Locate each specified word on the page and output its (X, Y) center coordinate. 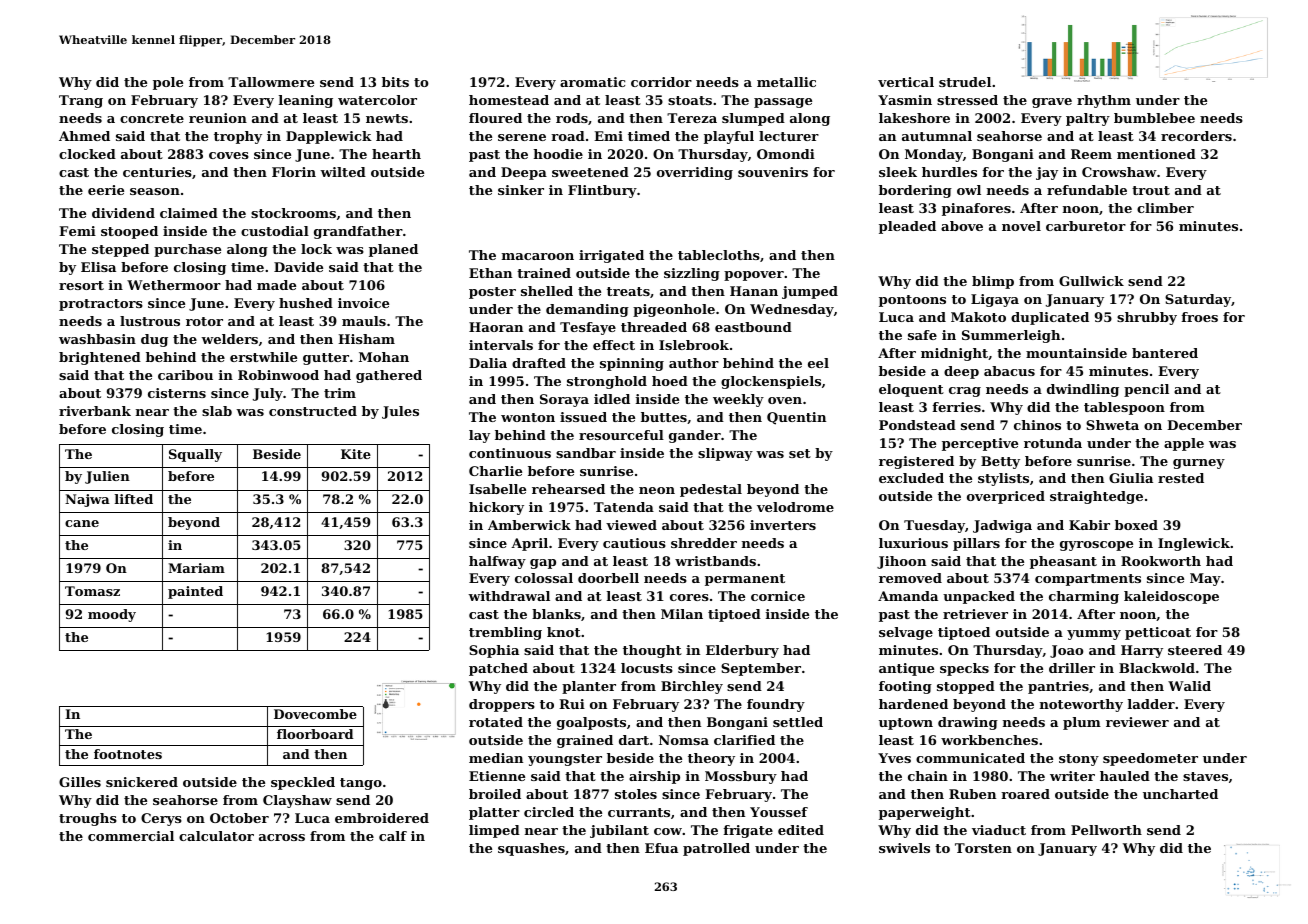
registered (916, 462)
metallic (786, 82)
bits (395, 82)
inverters (783, 525)
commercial (131, 836)
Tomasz (92, 591)
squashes (531, 849)
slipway (725, 454)
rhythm (1104, 101)
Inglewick (1194, 544)
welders (229, 339)
